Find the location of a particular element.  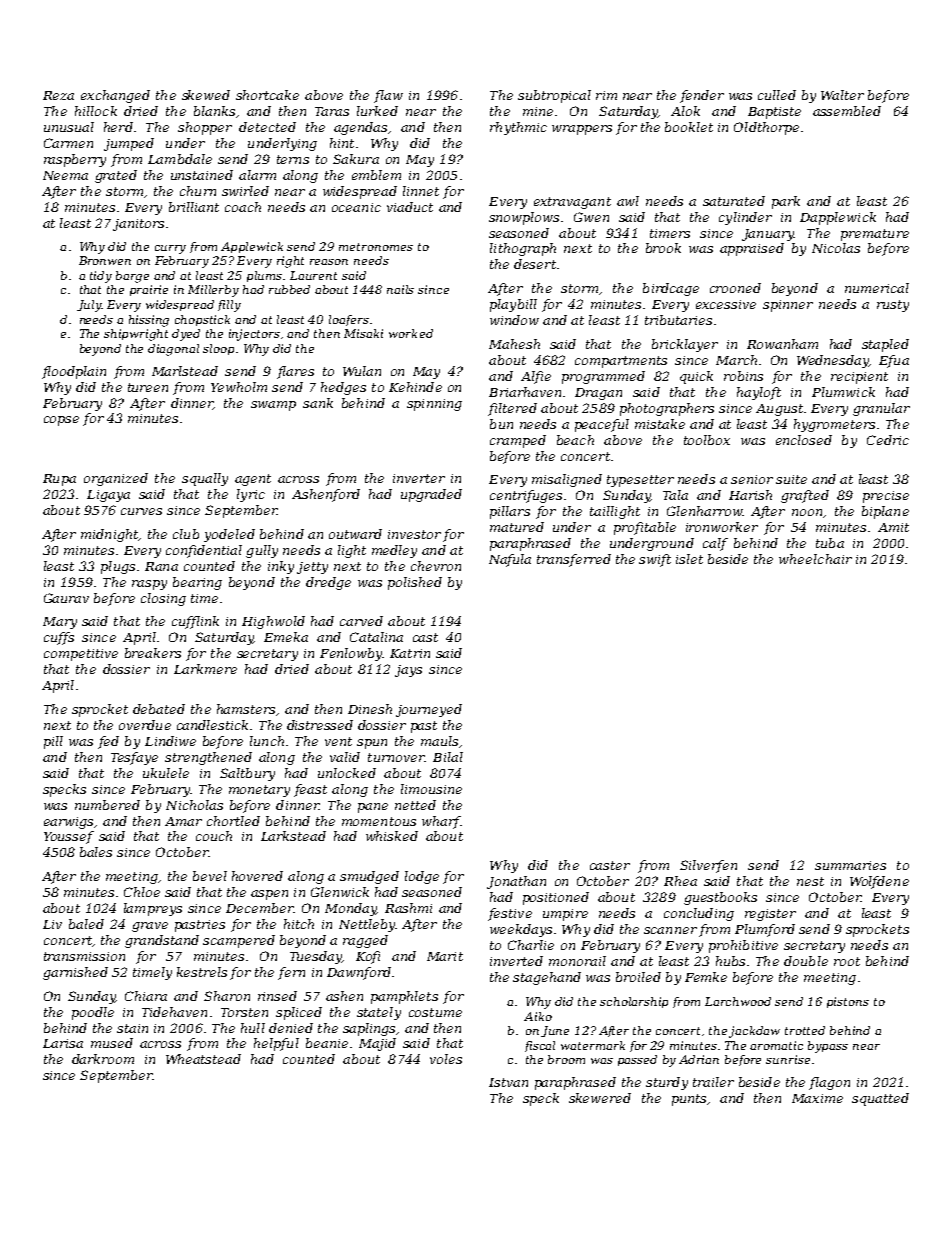

Dinesh is located at coordinates (370, 709).
